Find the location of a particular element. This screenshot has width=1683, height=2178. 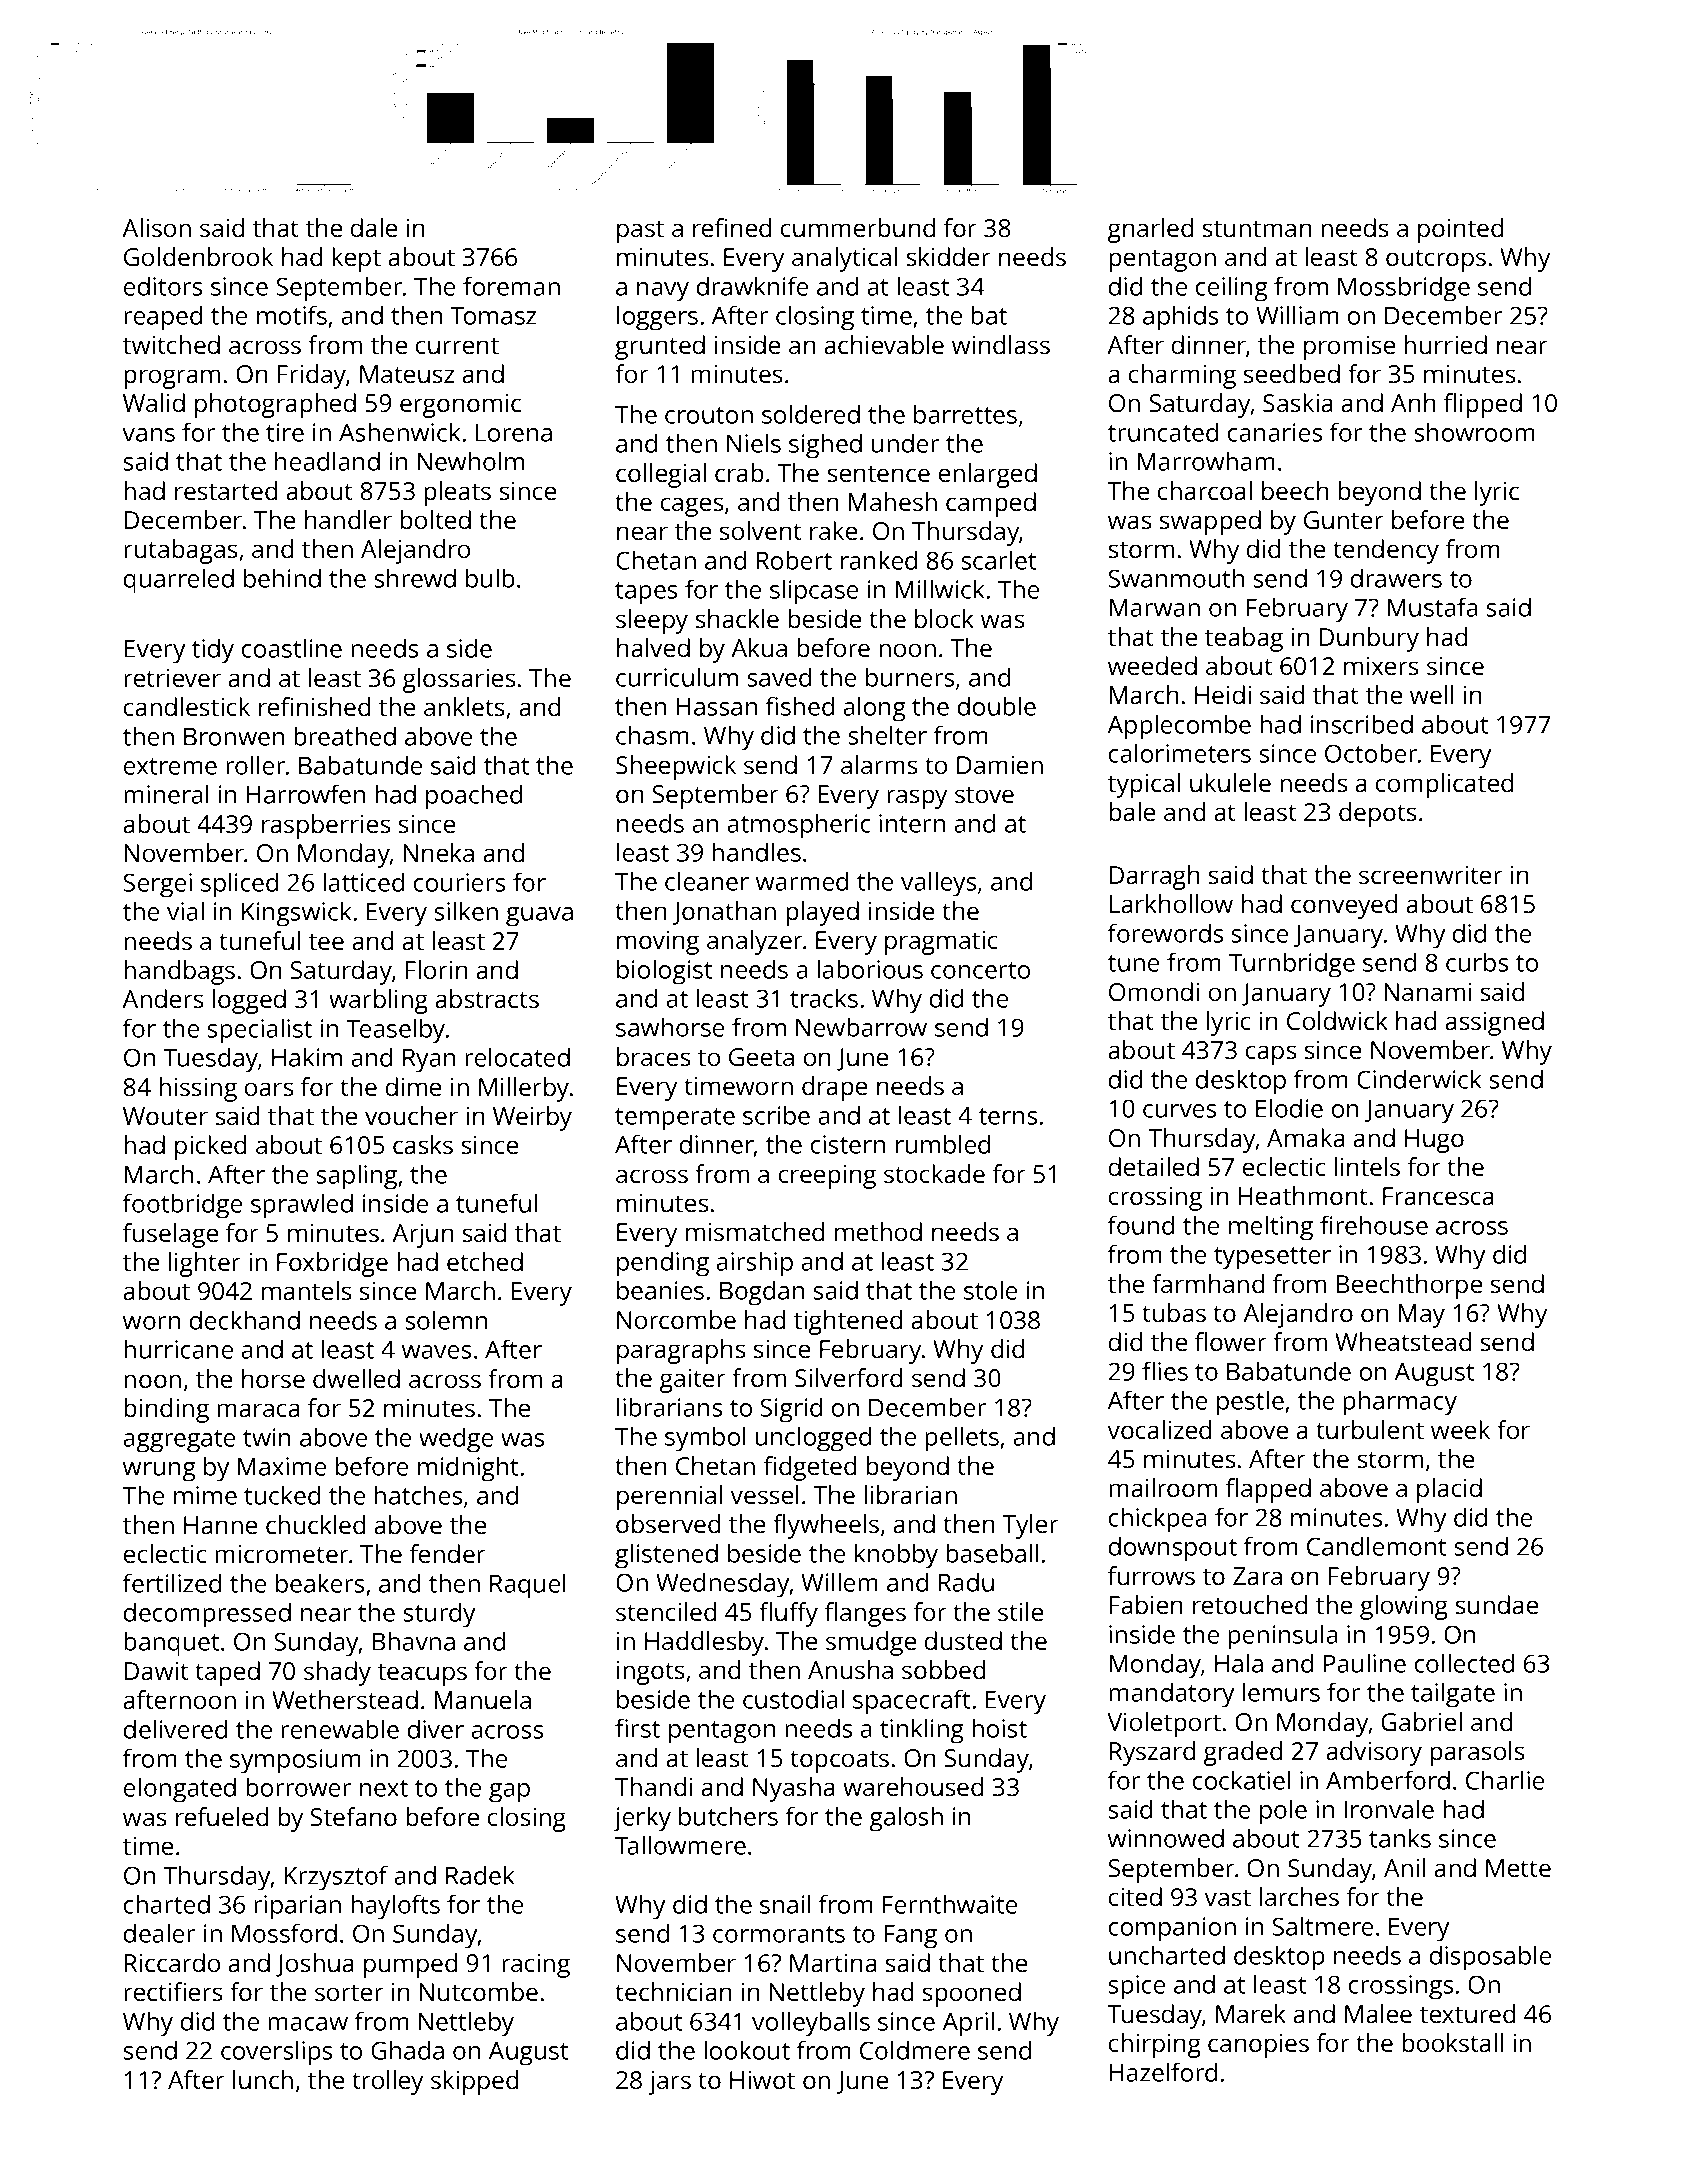

pragmatic is located at coordinates (941, 943).
